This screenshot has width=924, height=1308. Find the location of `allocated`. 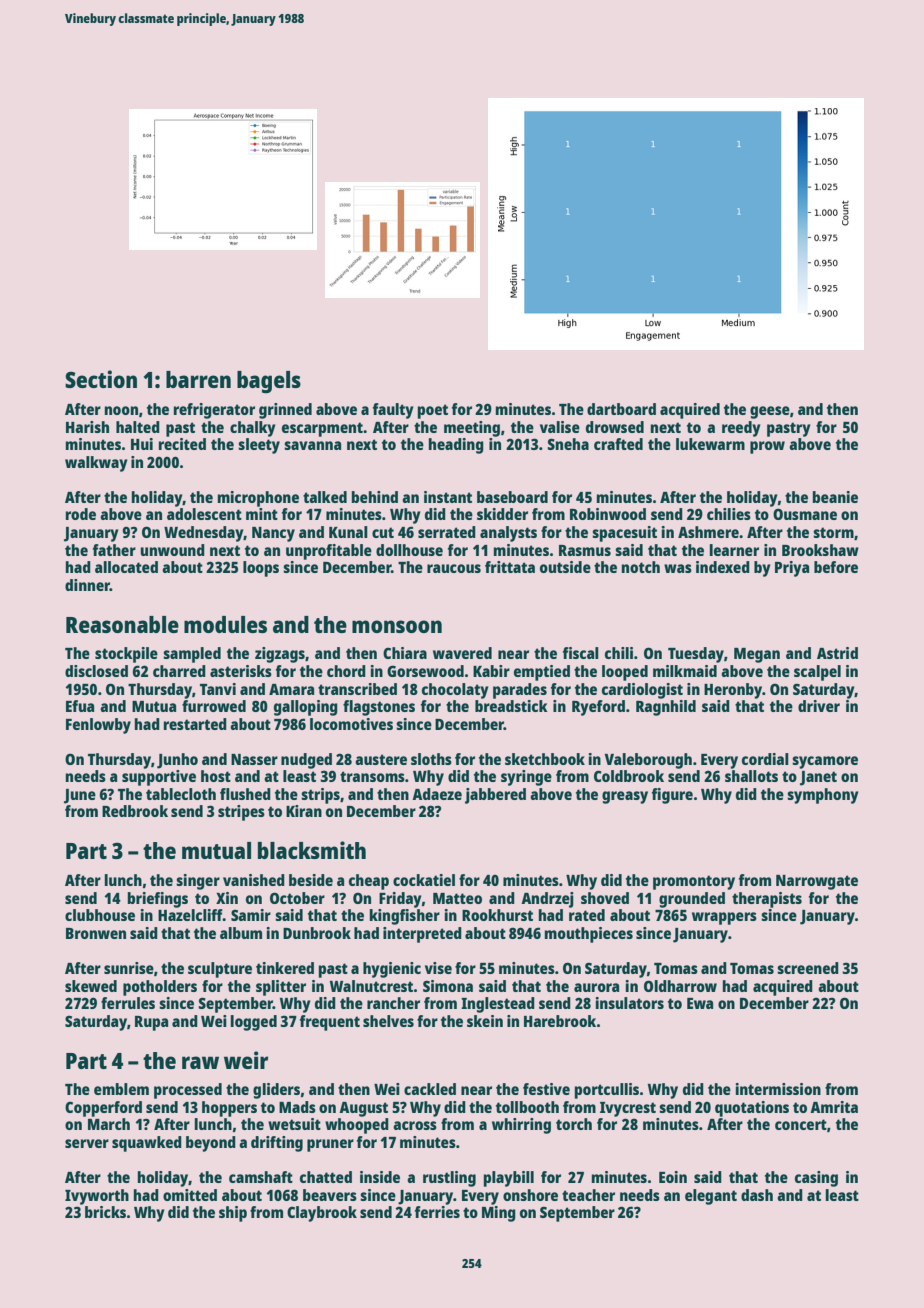

allocated is located at coordinates (126, 567).
